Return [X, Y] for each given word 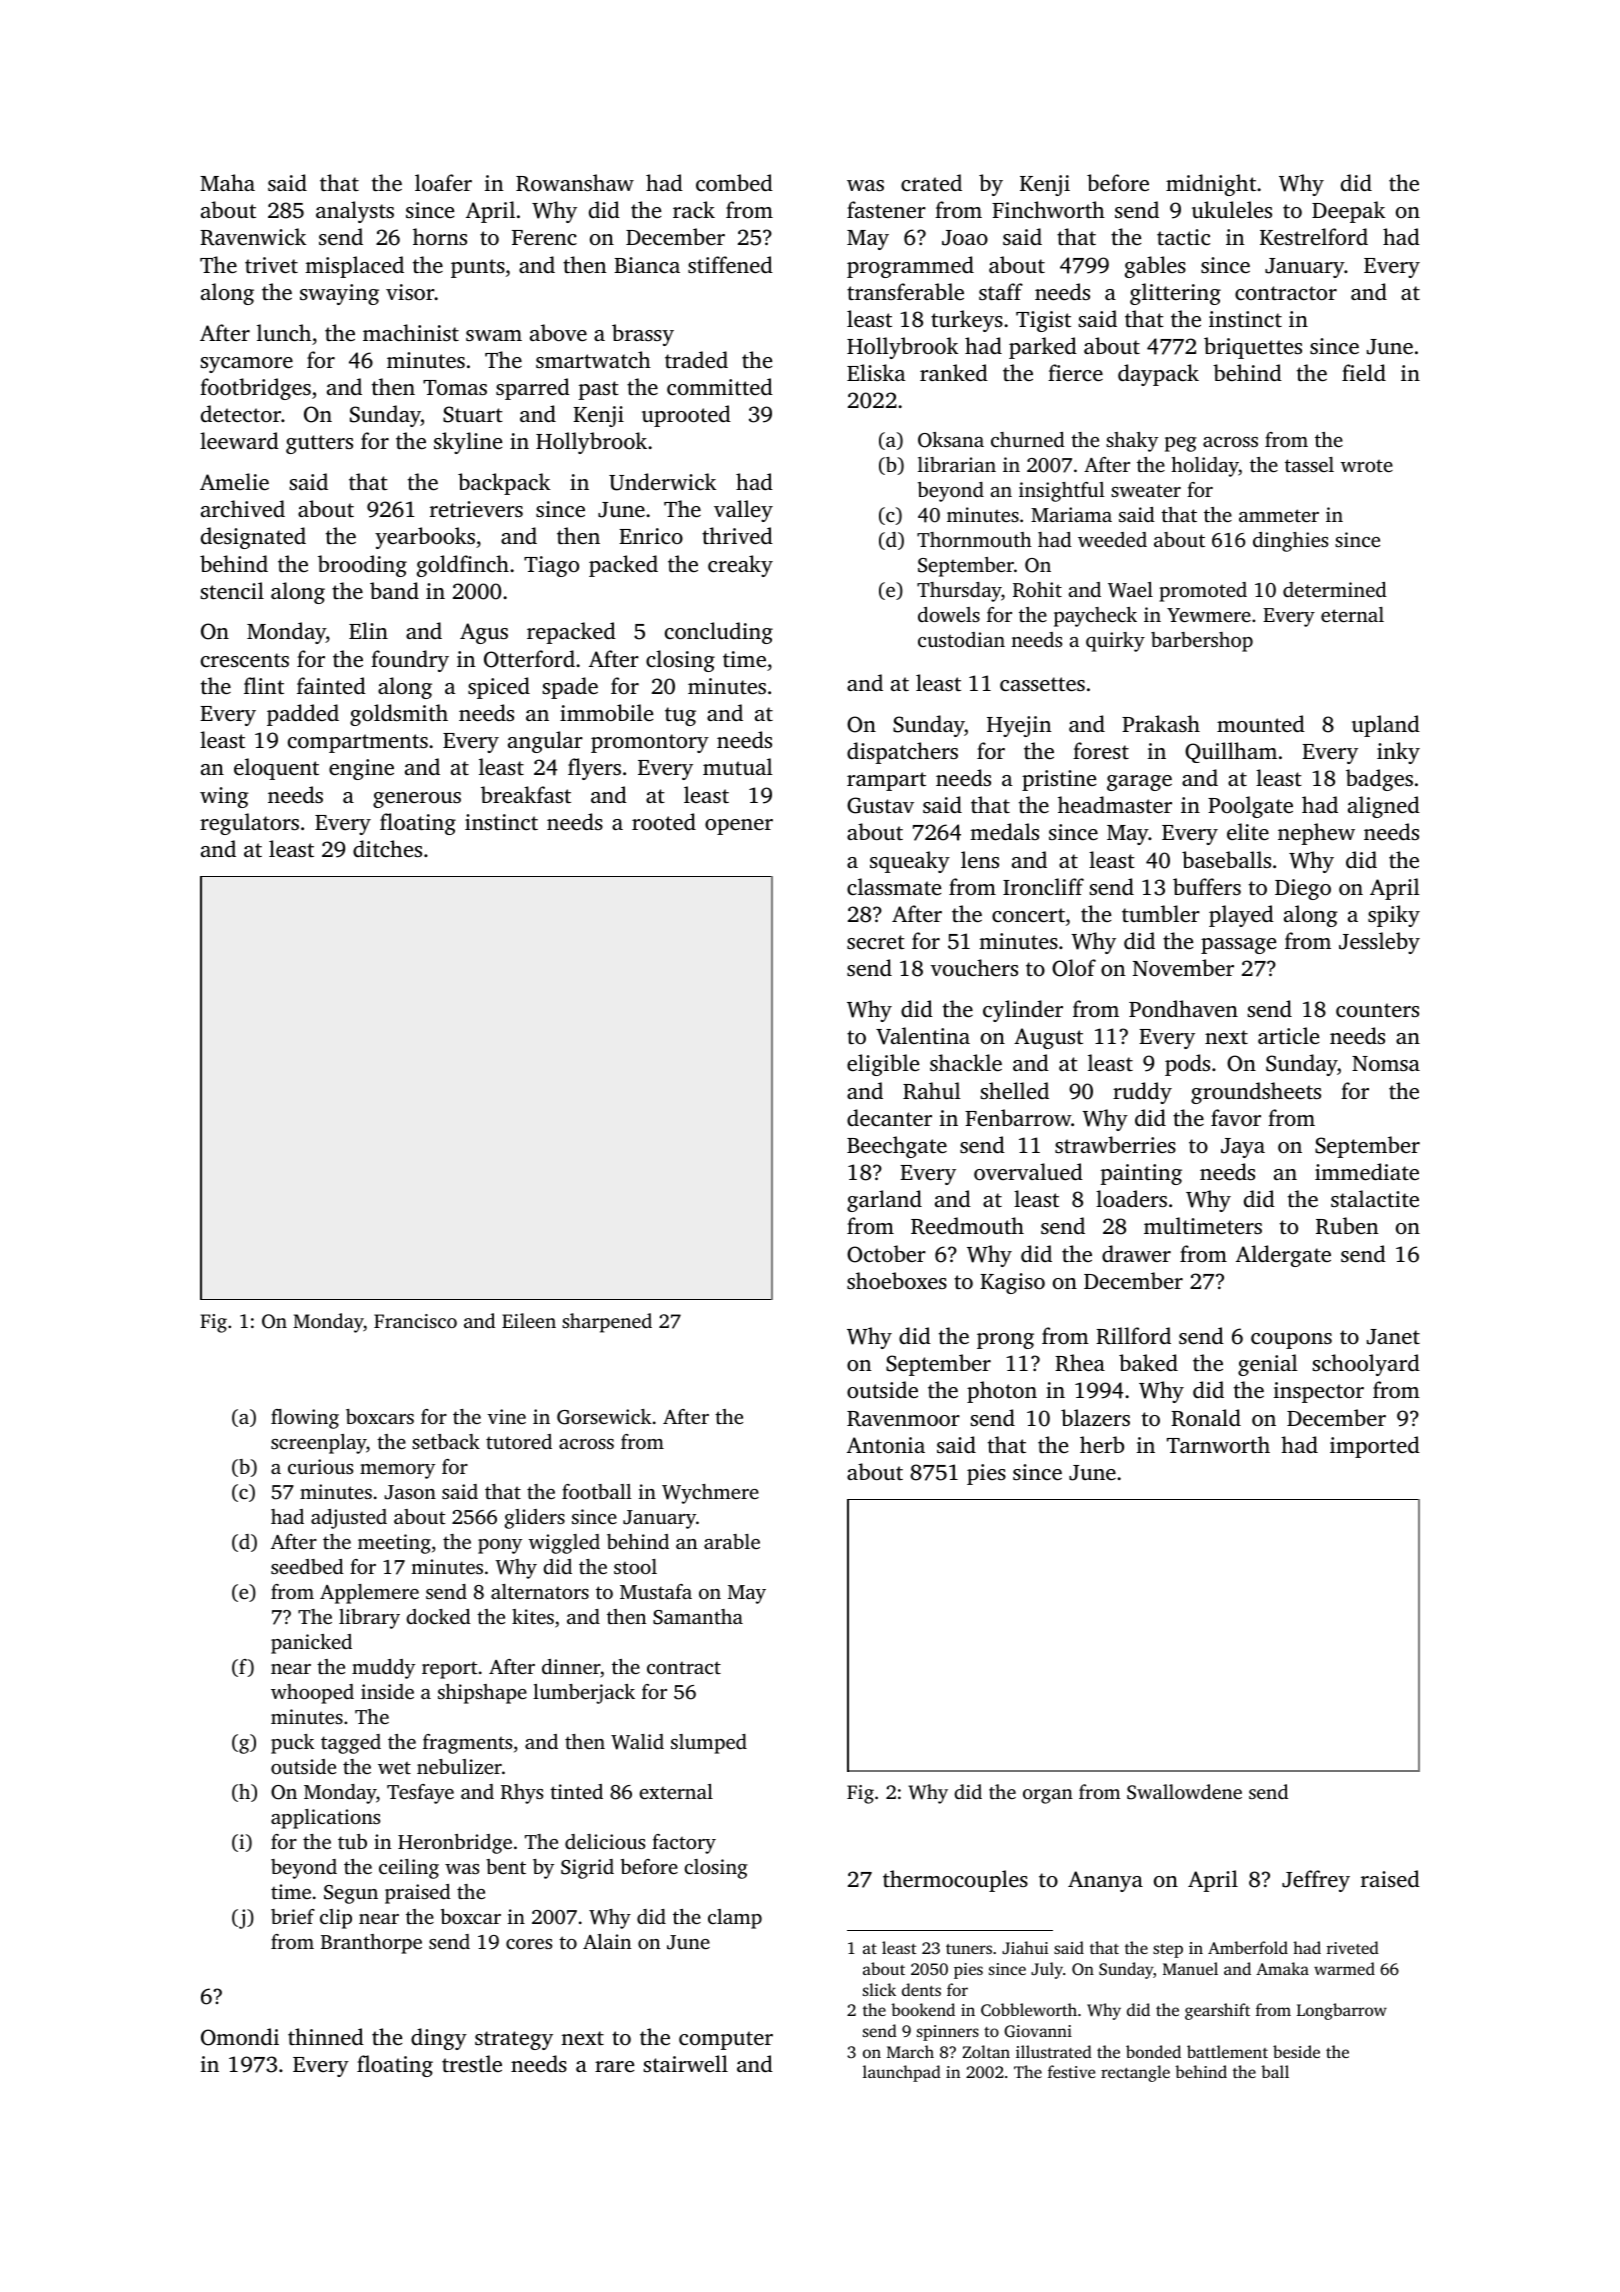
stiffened [730, 264]
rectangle [1135, 2073]
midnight [1211, 185]
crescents [245, 660]
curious [320, 1466]
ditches [387, 848]
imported [1375, 1447]
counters [1377, 1010]
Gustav [880, 805]
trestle [472, 2063]
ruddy [1142, 1093]
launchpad [902, 2073]
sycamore [247, 365]
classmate [894, 886]
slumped [709, 1744]
